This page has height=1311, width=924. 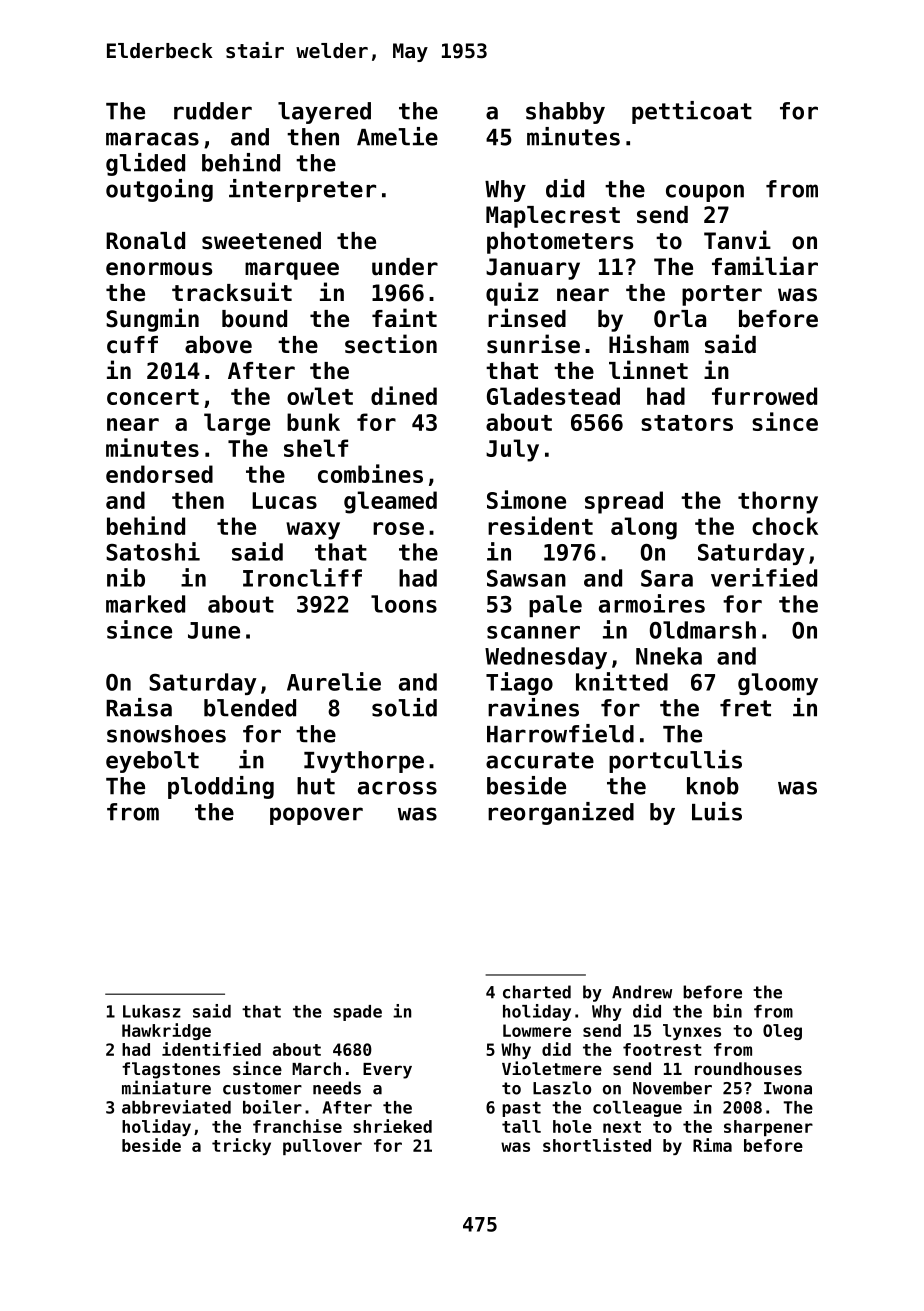 I want to click on Nneka, so click(x=669, y=656).
